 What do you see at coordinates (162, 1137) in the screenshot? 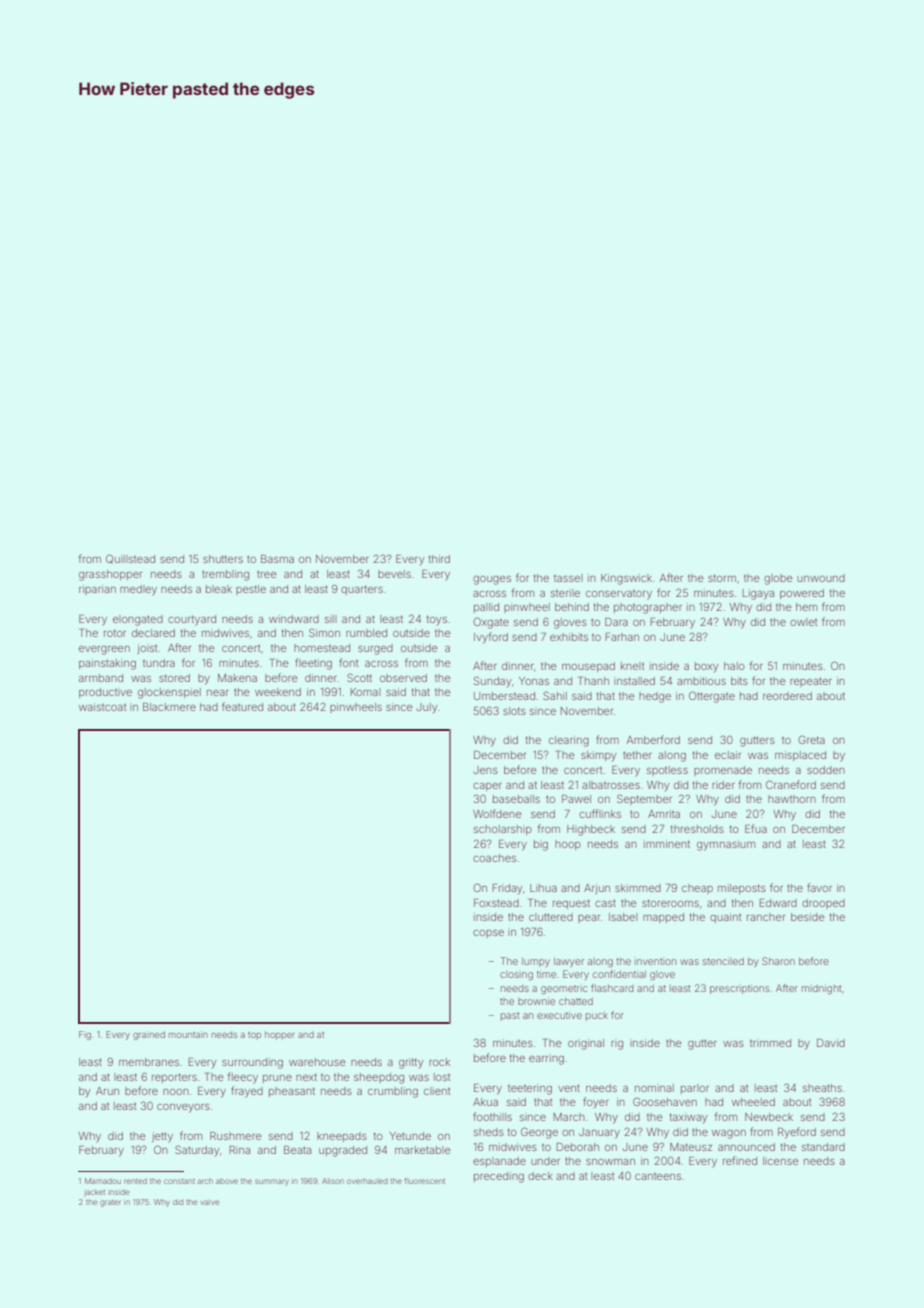
I see `jetty` at bounding box center [162, 1137].
